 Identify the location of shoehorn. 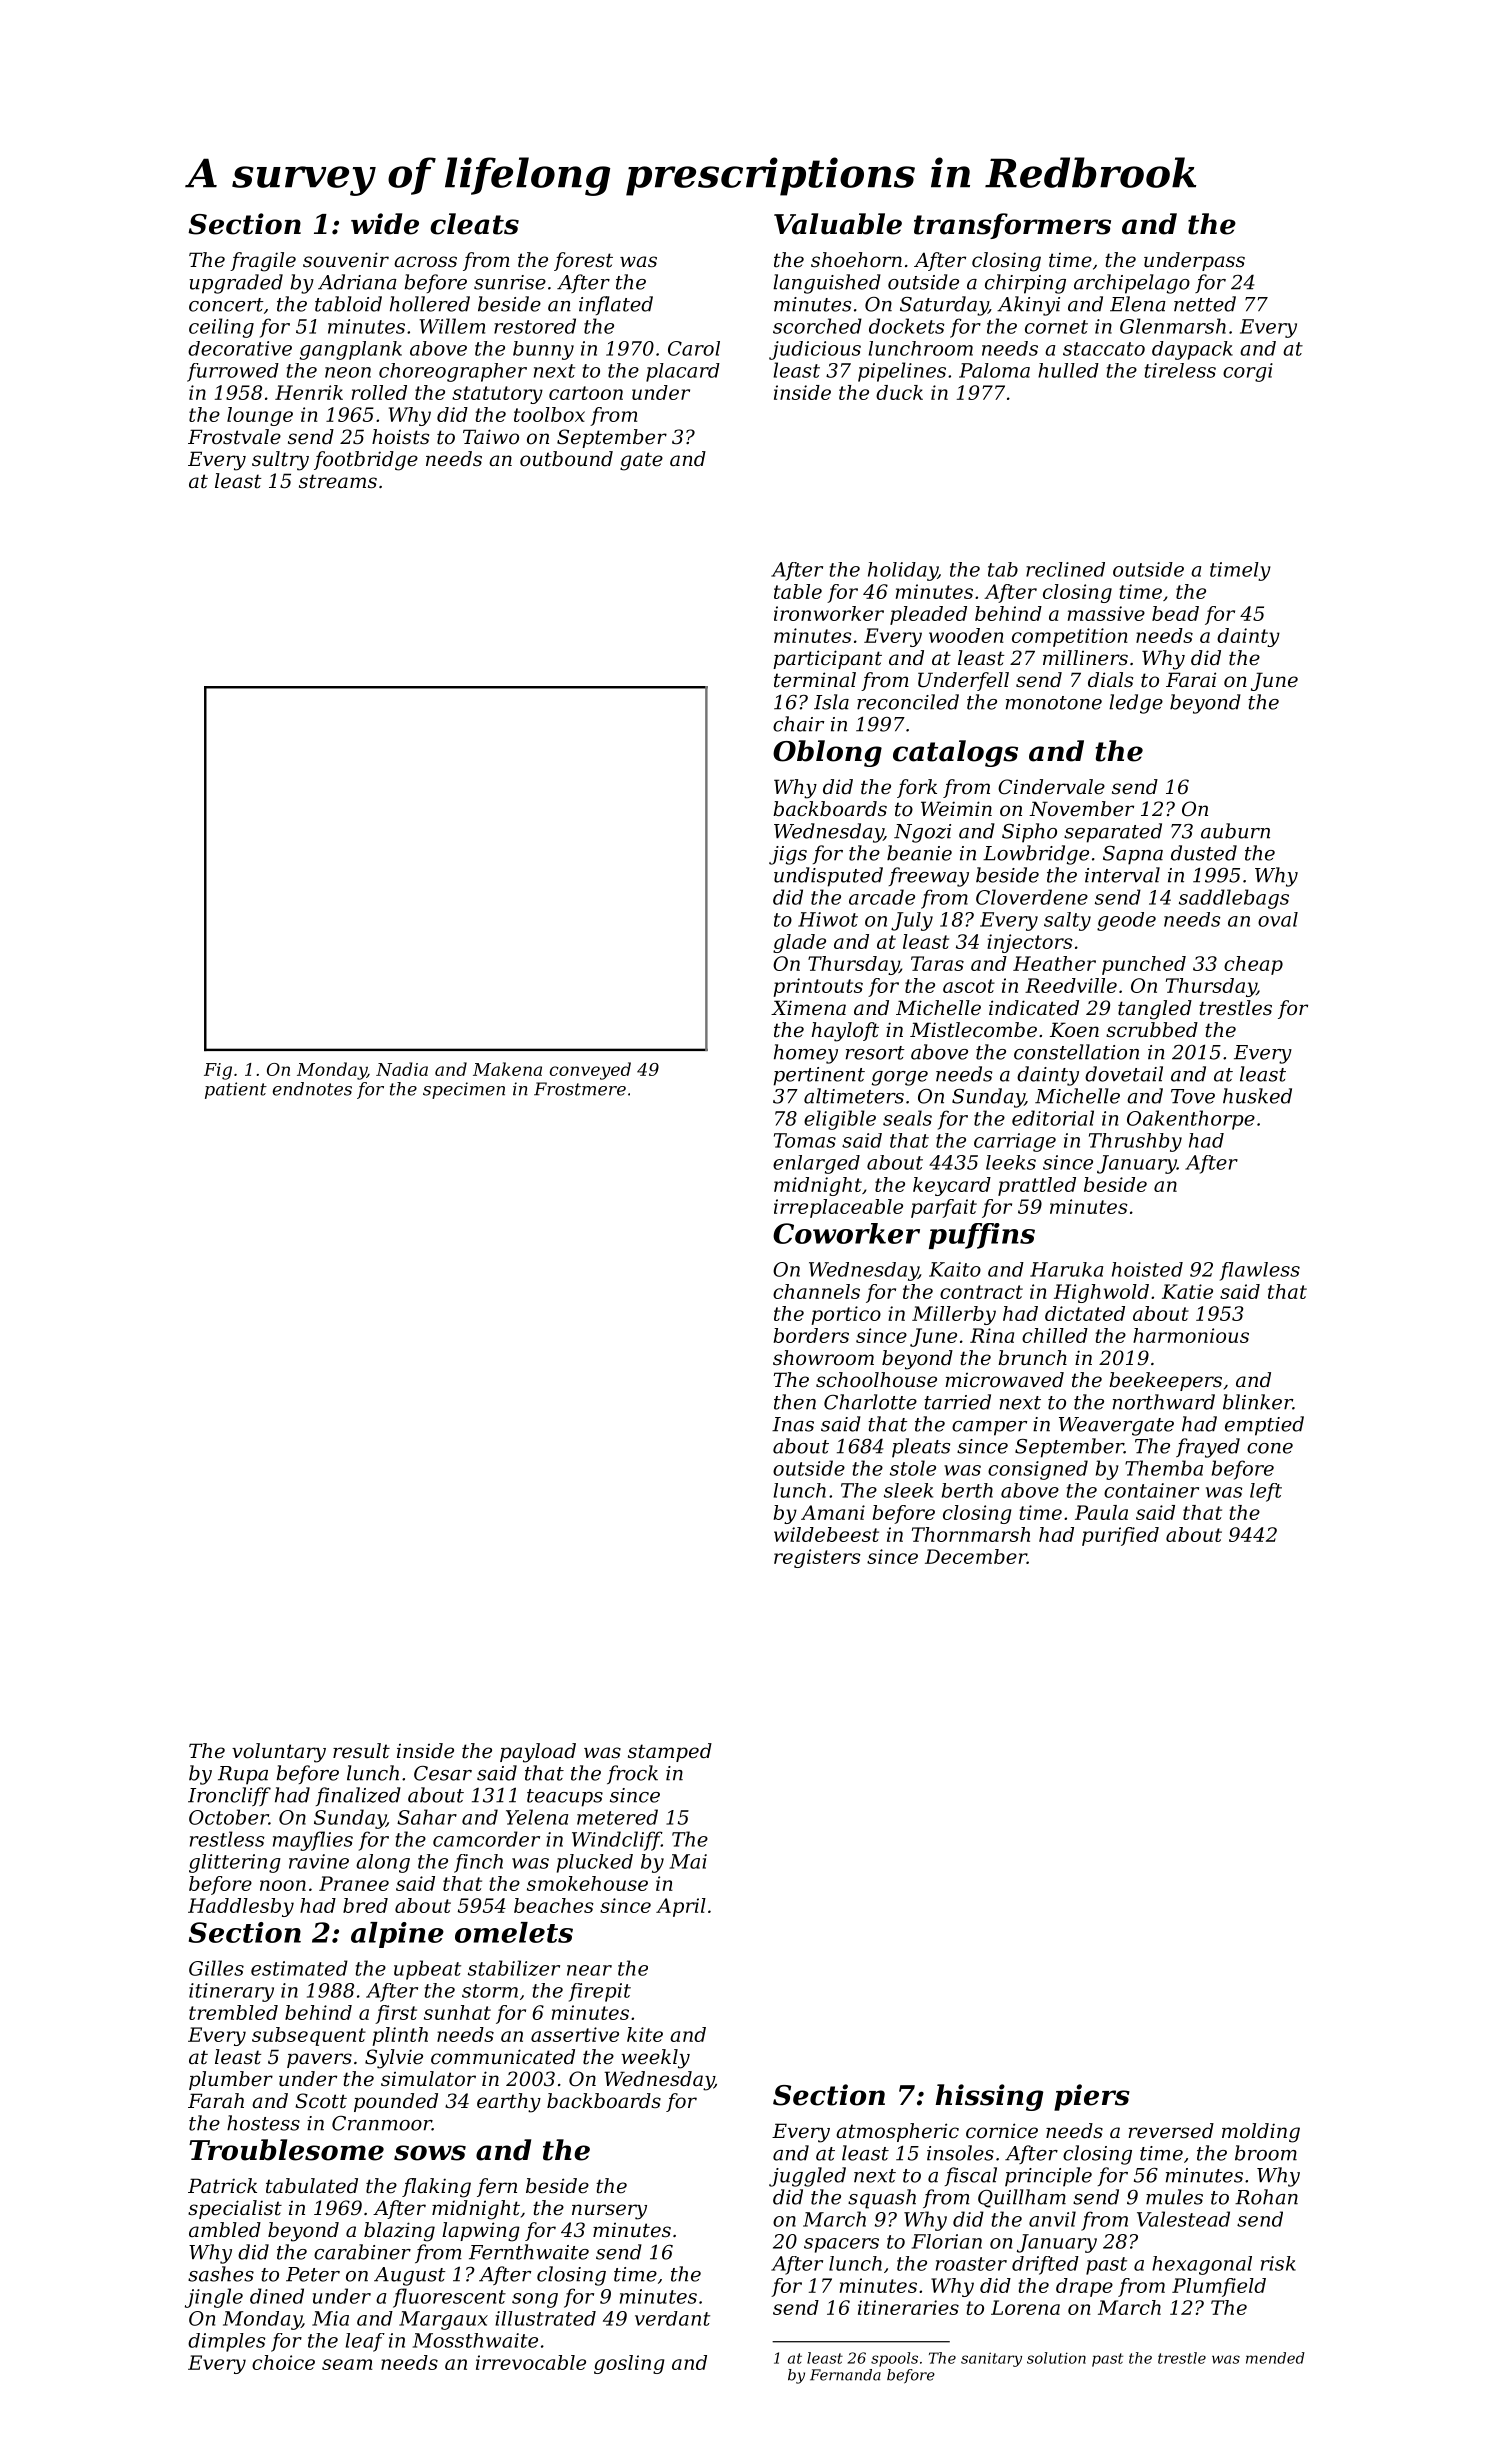
(856, 260).
